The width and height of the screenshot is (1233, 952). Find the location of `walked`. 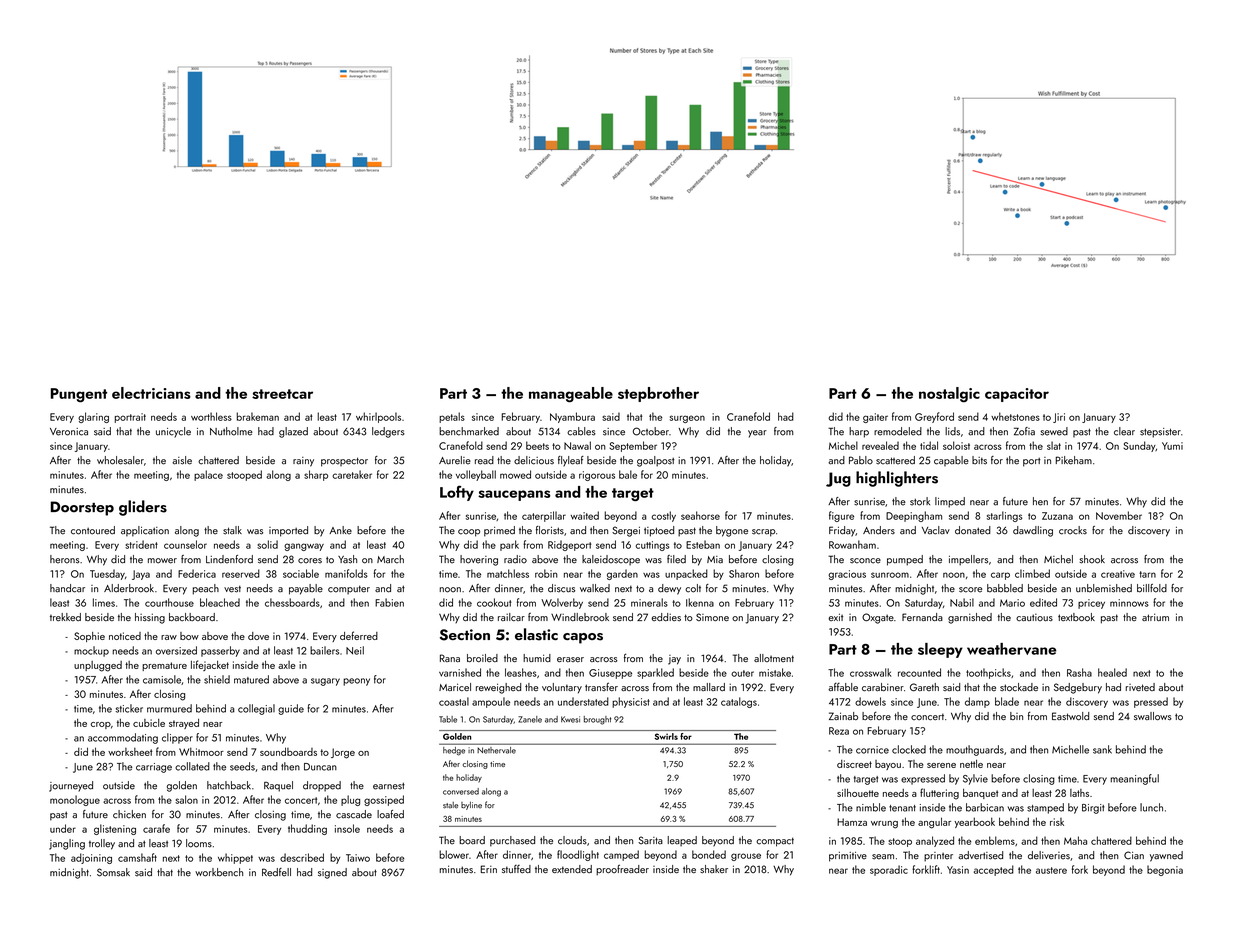

walked is located at coordinates (595, 588).
